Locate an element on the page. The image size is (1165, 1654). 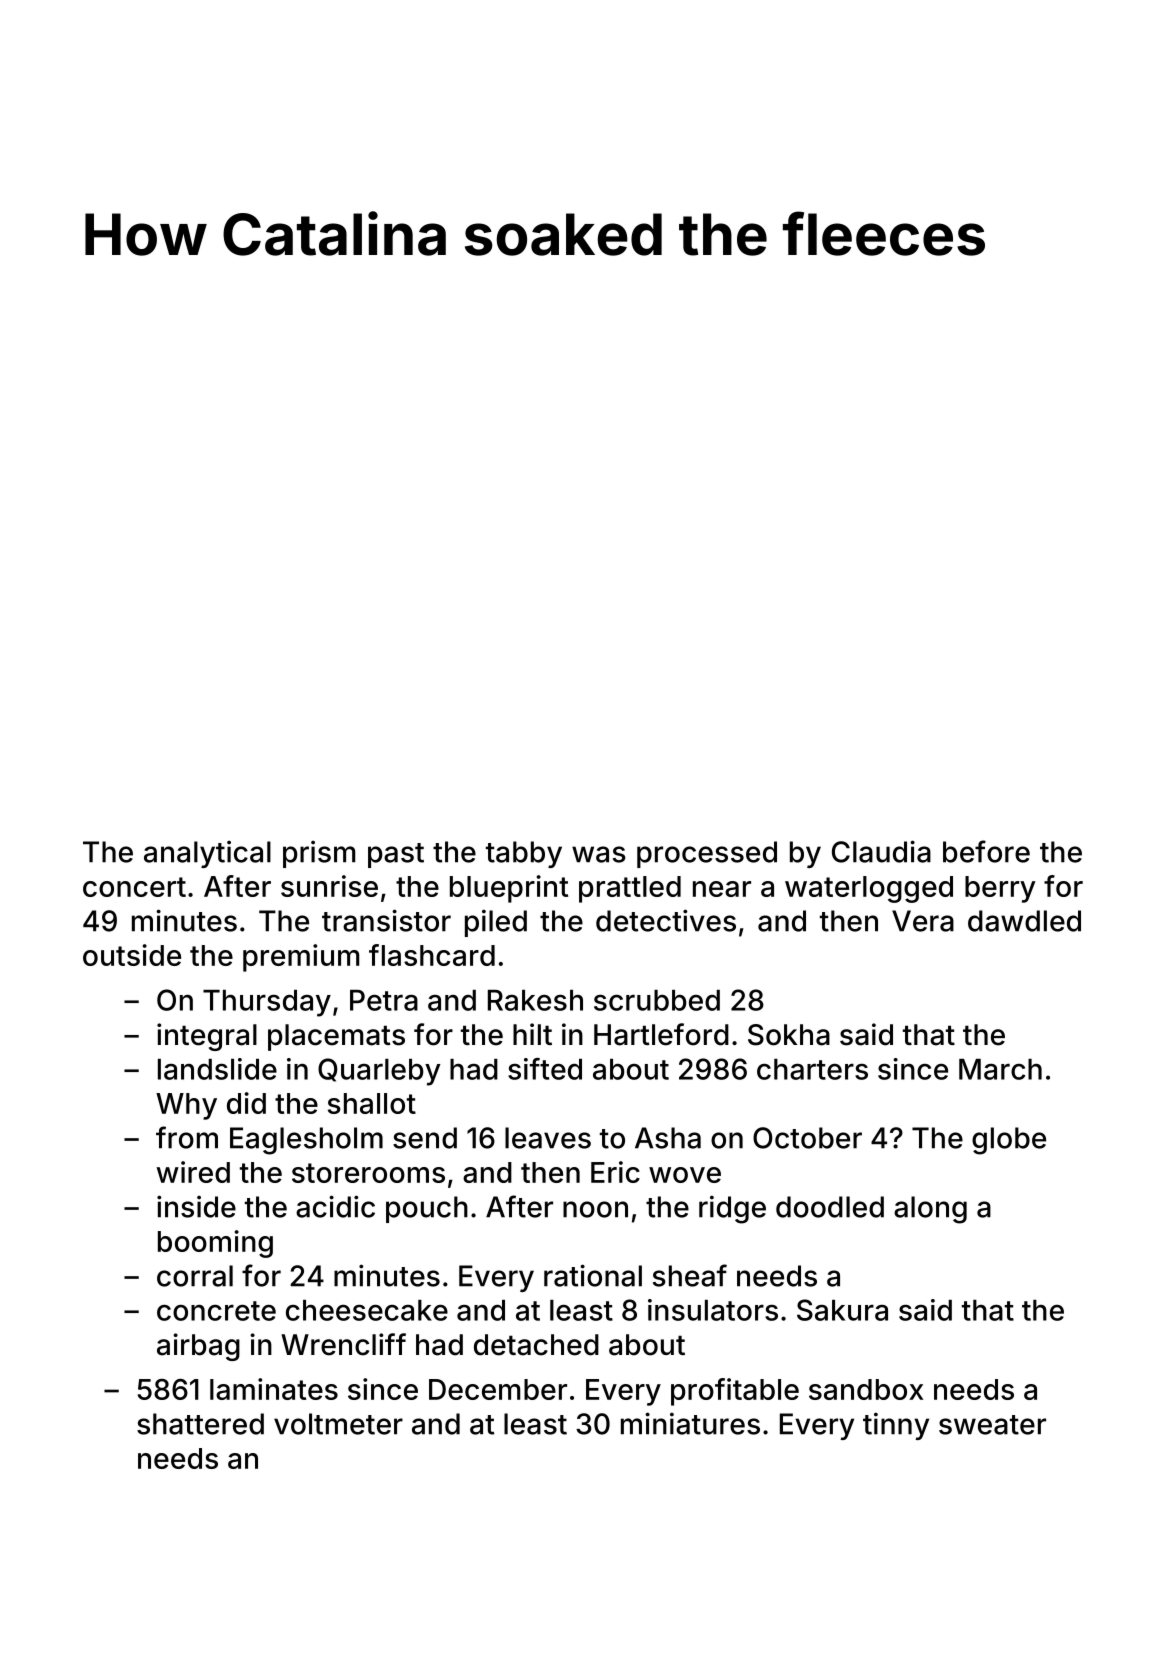
shallot is located at coordinates (372, 1103).
